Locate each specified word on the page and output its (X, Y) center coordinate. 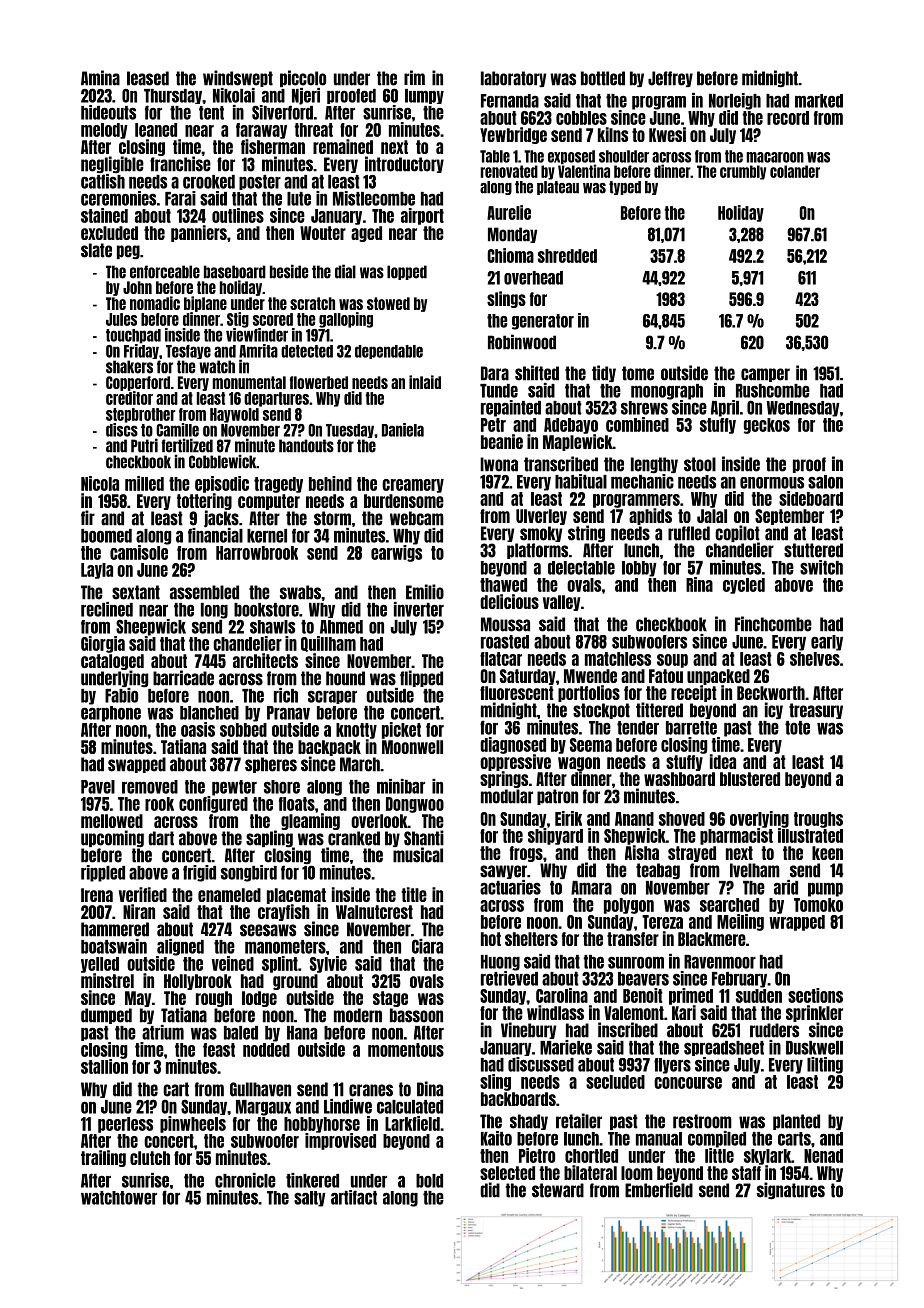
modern (358, 1015)
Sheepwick (151, 627)
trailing (103, 1158)
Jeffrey (670, 79)
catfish (103, 181)
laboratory (513, 79)
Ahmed (341, 627)
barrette (691, 728)
